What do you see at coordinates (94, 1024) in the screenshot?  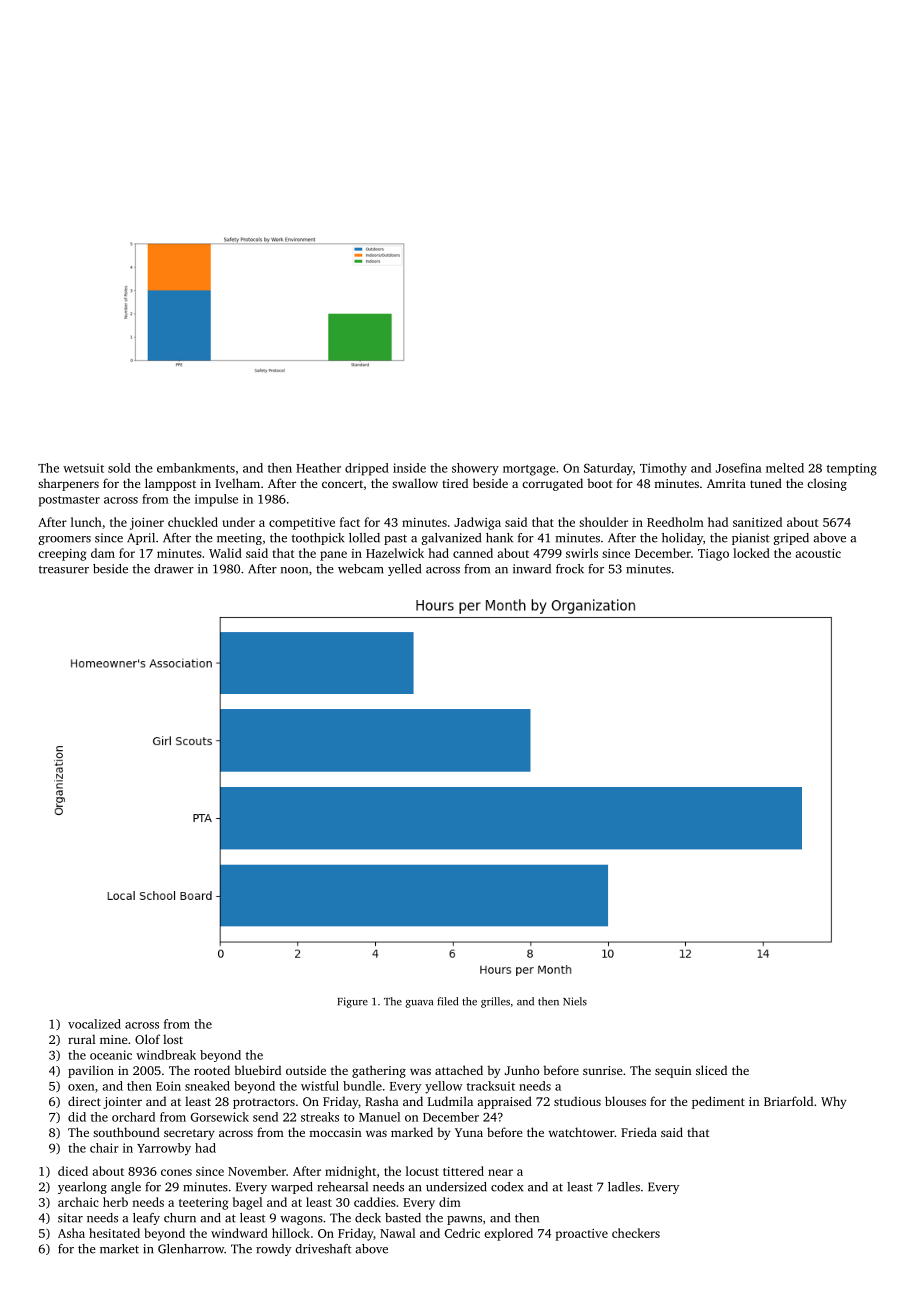 I see `vocalized` at bounding box center [94, 1024].
